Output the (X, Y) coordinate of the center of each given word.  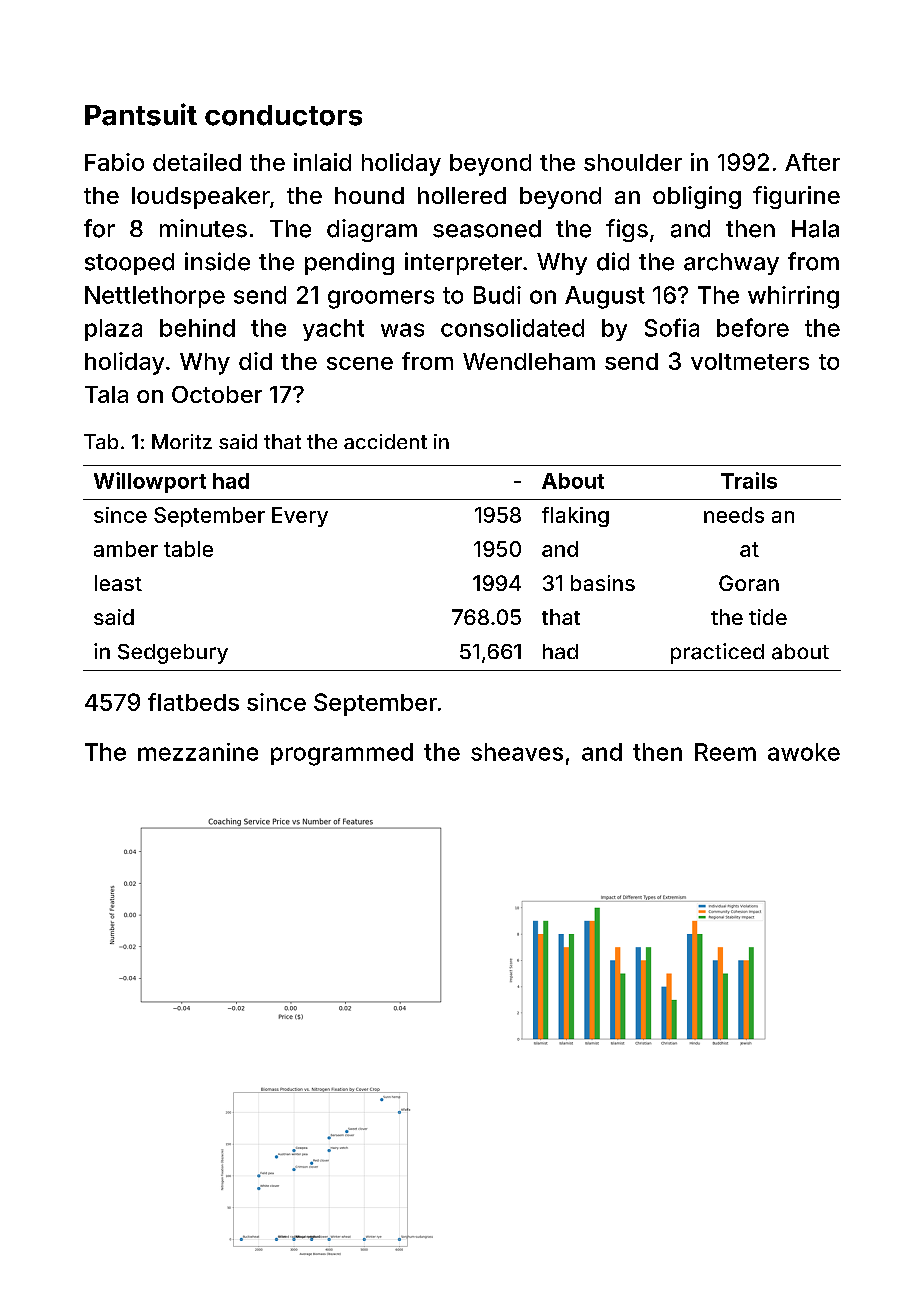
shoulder (633, 162)
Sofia (672, 327)
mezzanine (198, 752)
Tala (106, 394)
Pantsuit (141, 114)
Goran (749, 583)
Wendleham (529, 361)
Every (300, 517)
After (812, 162)
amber (126, 549)
